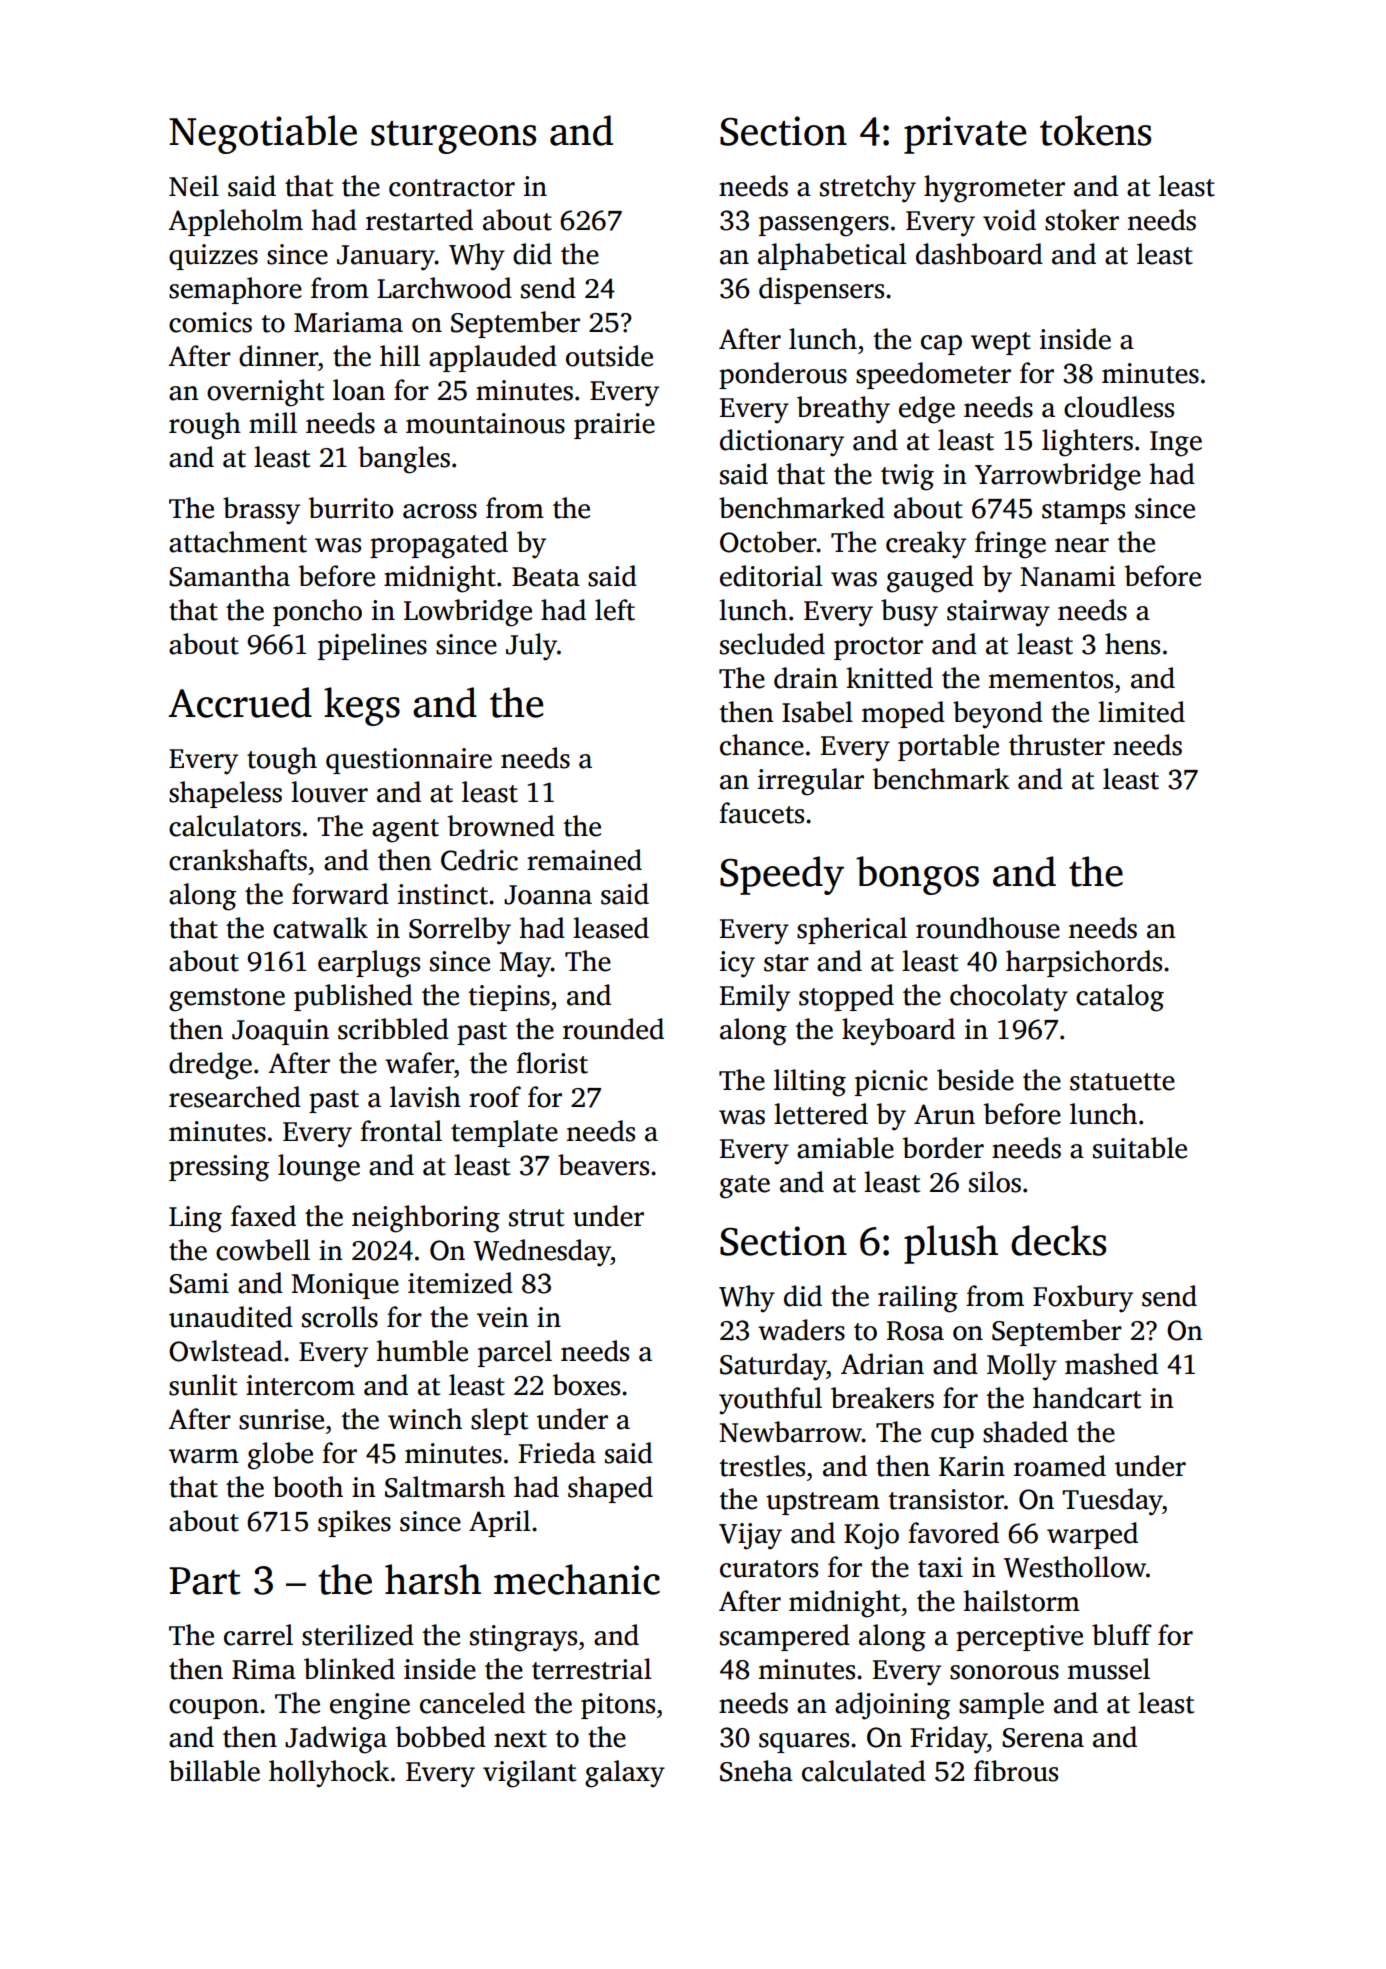 The height and width of the screenshot is (1969, 1386). Describe the element at coordinates (1095, 130) in the screenshot. I see `tokens` at that location.
